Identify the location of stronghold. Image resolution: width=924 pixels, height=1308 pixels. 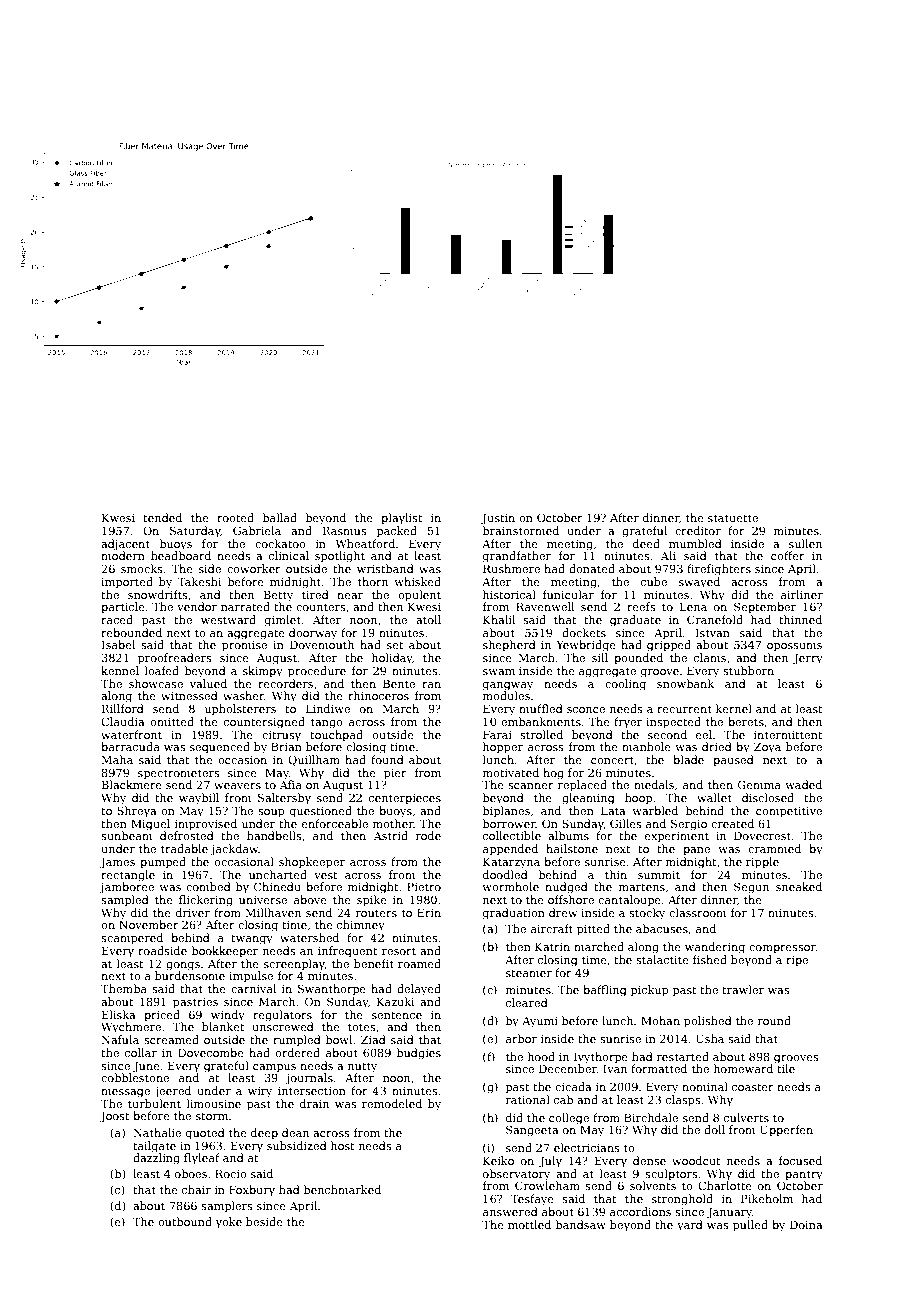
(682, 1200).
